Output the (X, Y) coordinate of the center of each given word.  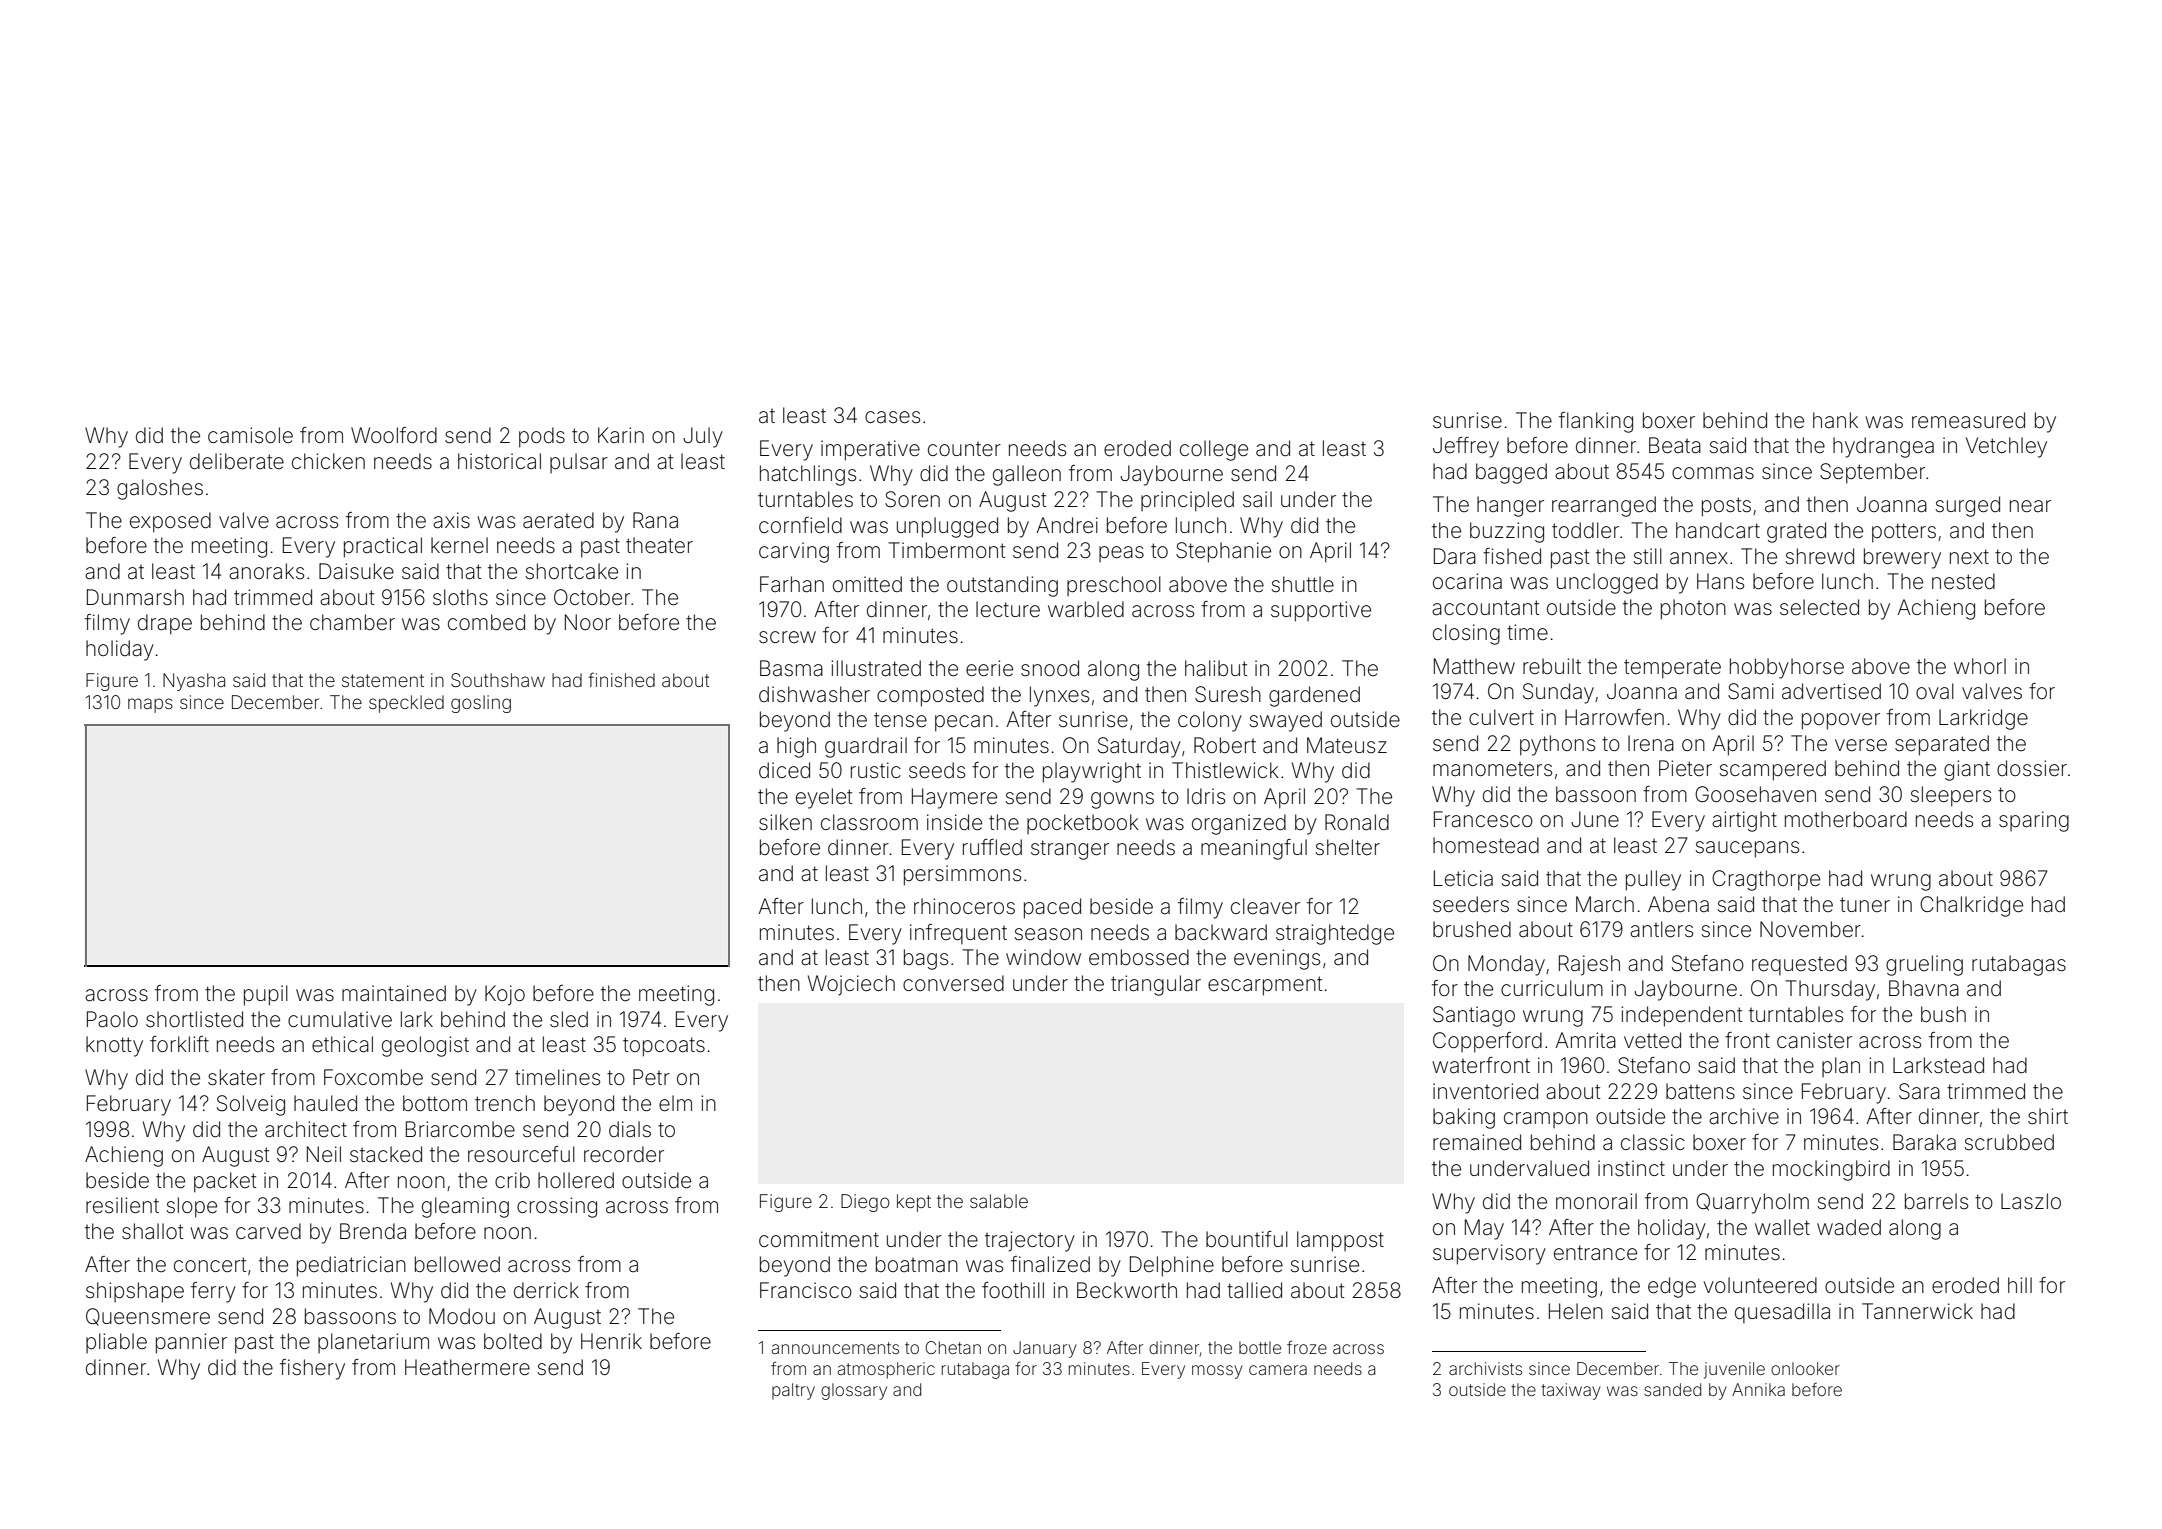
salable (999, 1201)
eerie (989, 668)
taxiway (1571, 1391)
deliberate (237, 461)
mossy (1217, 1372)
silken (785, 822)
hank (1835, 420)
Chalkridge (1971, 906)
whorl (1980, 666)
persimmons (962, 875)
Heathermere (467, 1367)
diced (784, 770)
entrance (1595, 1253)
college (1214, 450)
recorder (624, 1154)
